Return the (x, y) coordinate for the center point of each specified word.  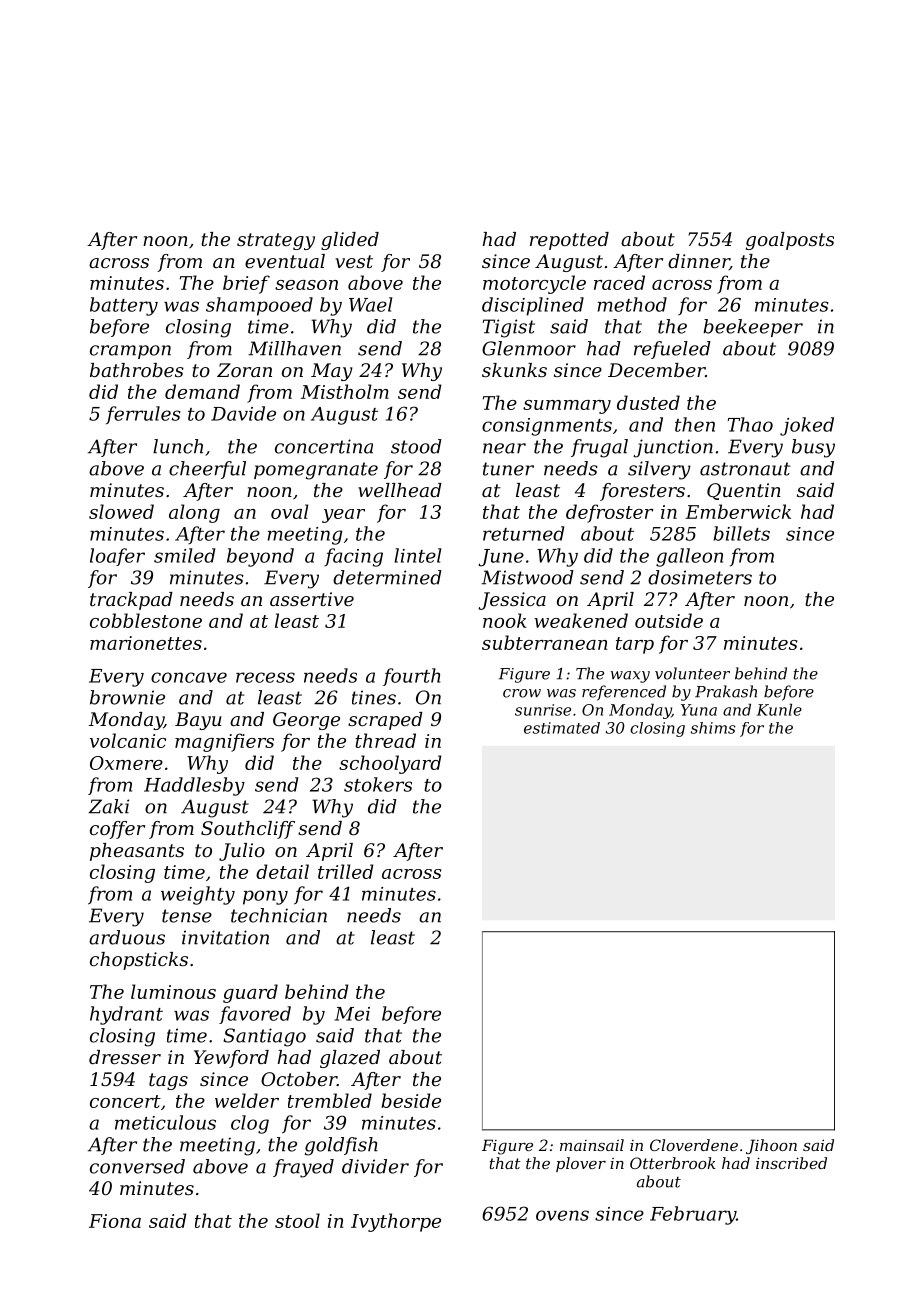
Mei (352, 1014)
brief (246, 284)
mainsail (592, 1145)
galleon (689, 557)
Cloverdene (694, 1145)
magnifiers (224, 742)
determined (387, 577)
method (632, 304)
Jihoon (771, 1146)
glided (350, 241)
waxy (630, 677)
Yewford (231, 1059)
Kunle (779, 709)
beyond (260, 557)
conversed (137, 1166)
